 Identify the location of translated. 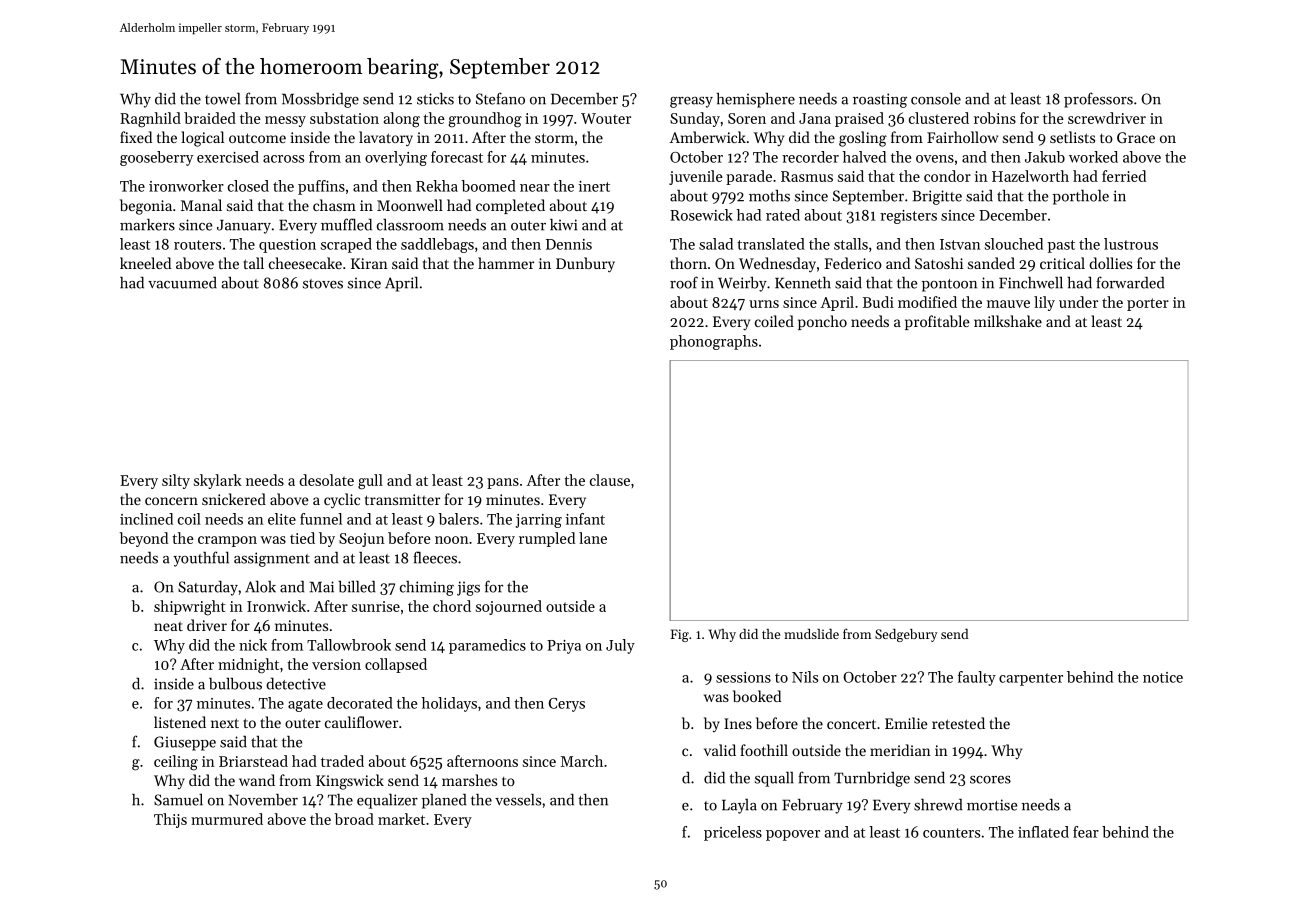
(771, 244).
